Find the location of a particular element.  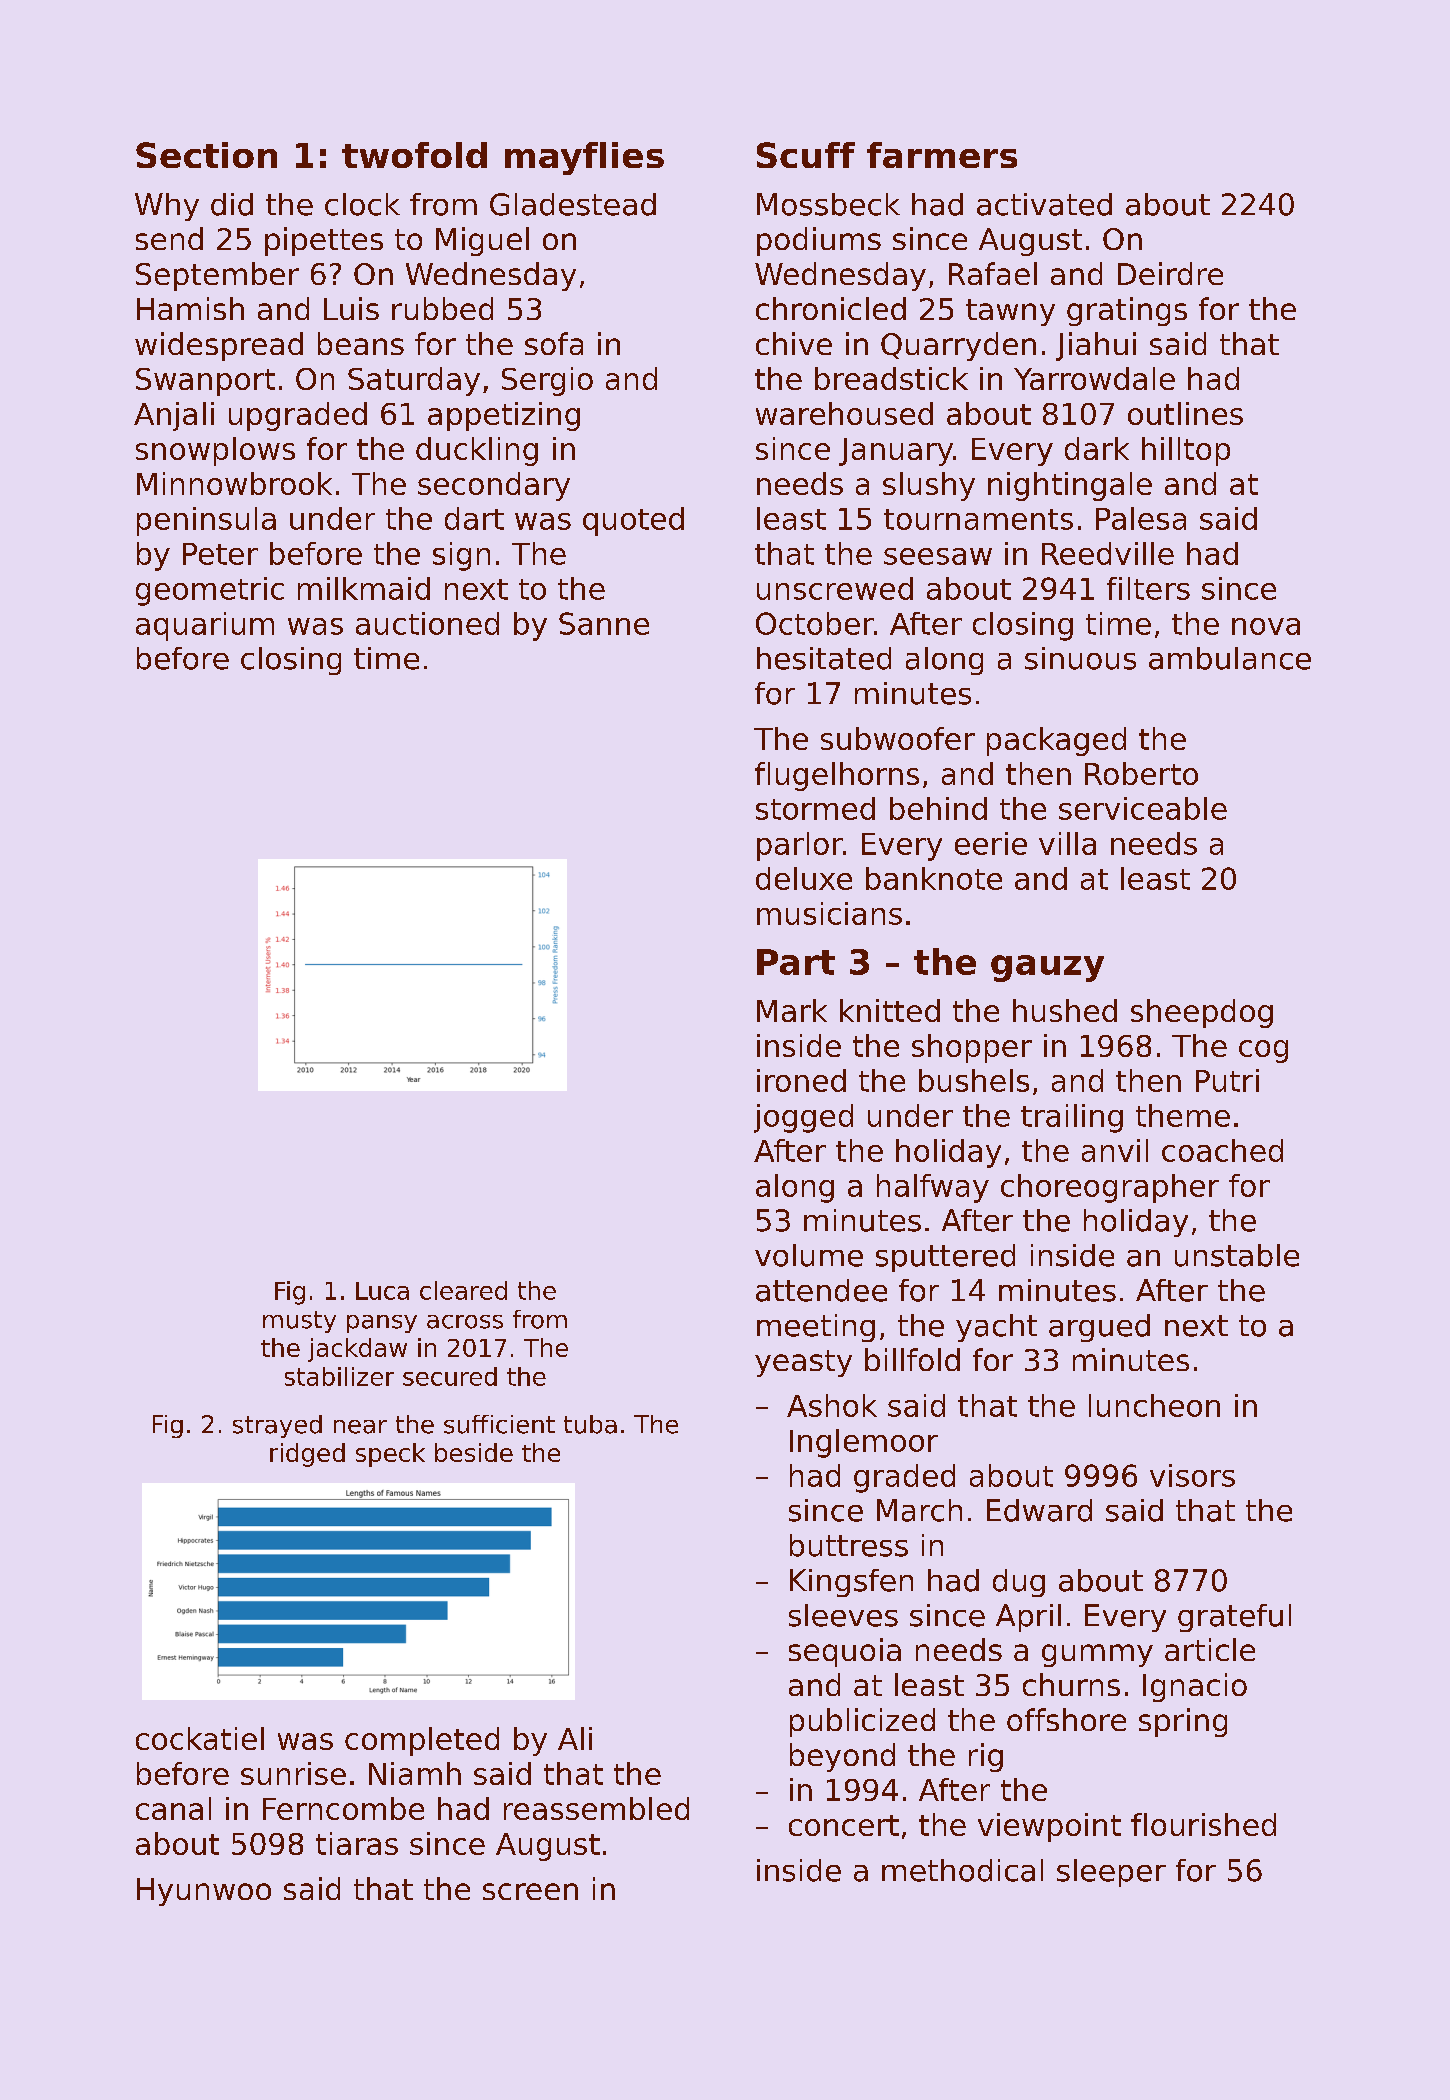

Mark is located at coordinates (792, 1010).
